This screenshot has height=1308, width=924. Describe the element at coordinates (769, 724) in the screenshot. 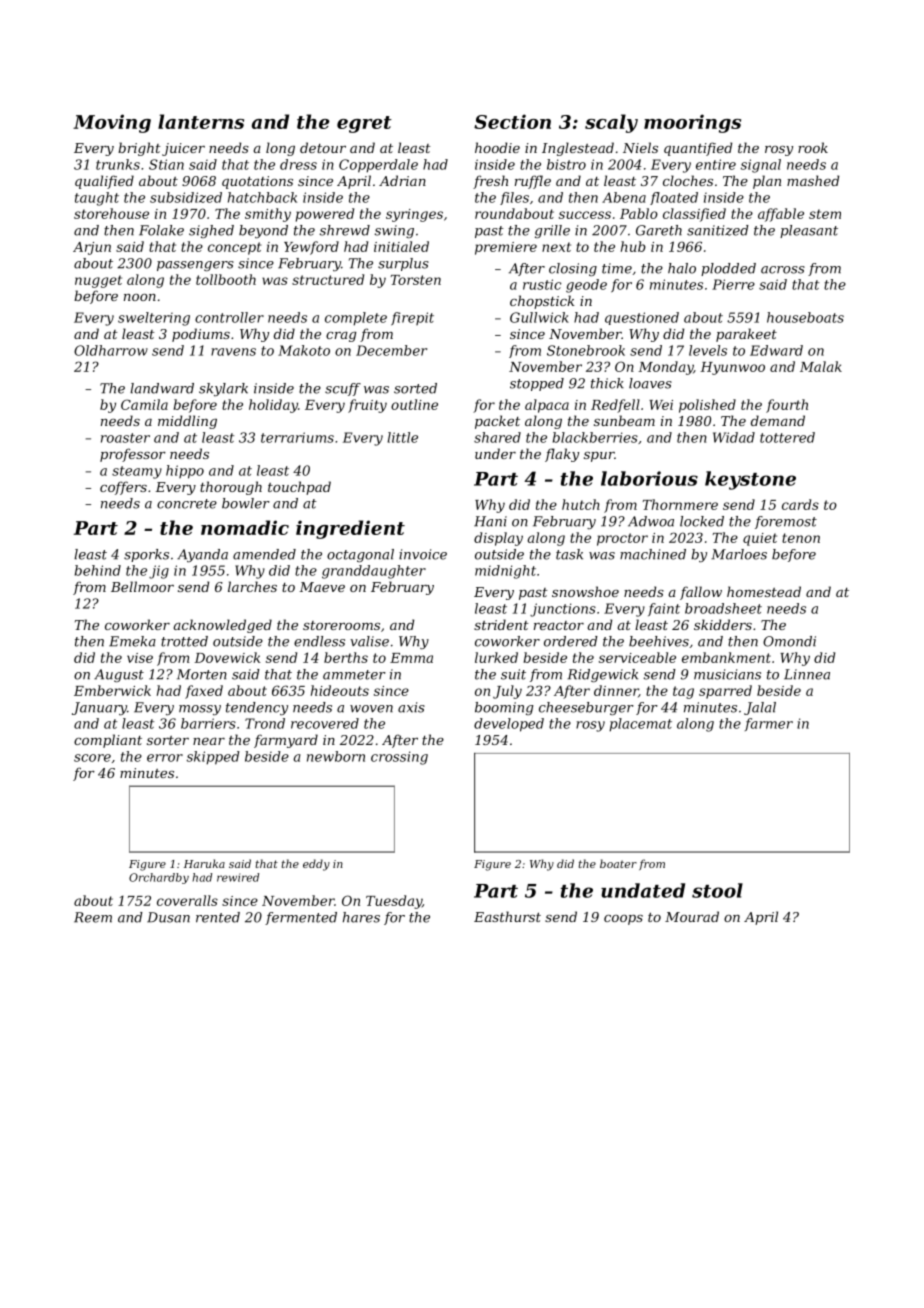

I see `farmer` at that location.
